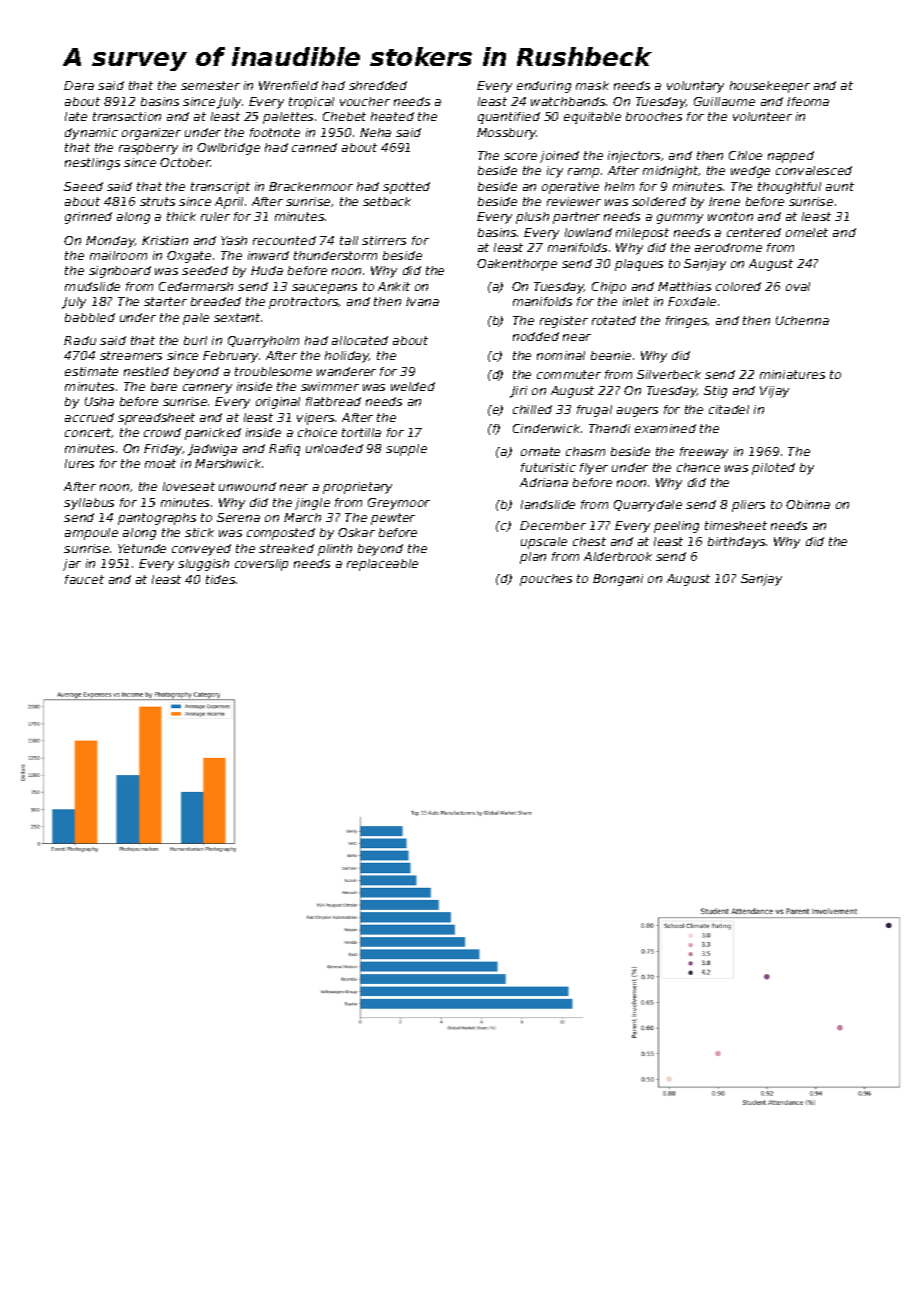 The height and width of the document is (1308, 924). What do you see at coordinates (281, 534) in the document?
I see `composted` at bounding box center [281, 534].
